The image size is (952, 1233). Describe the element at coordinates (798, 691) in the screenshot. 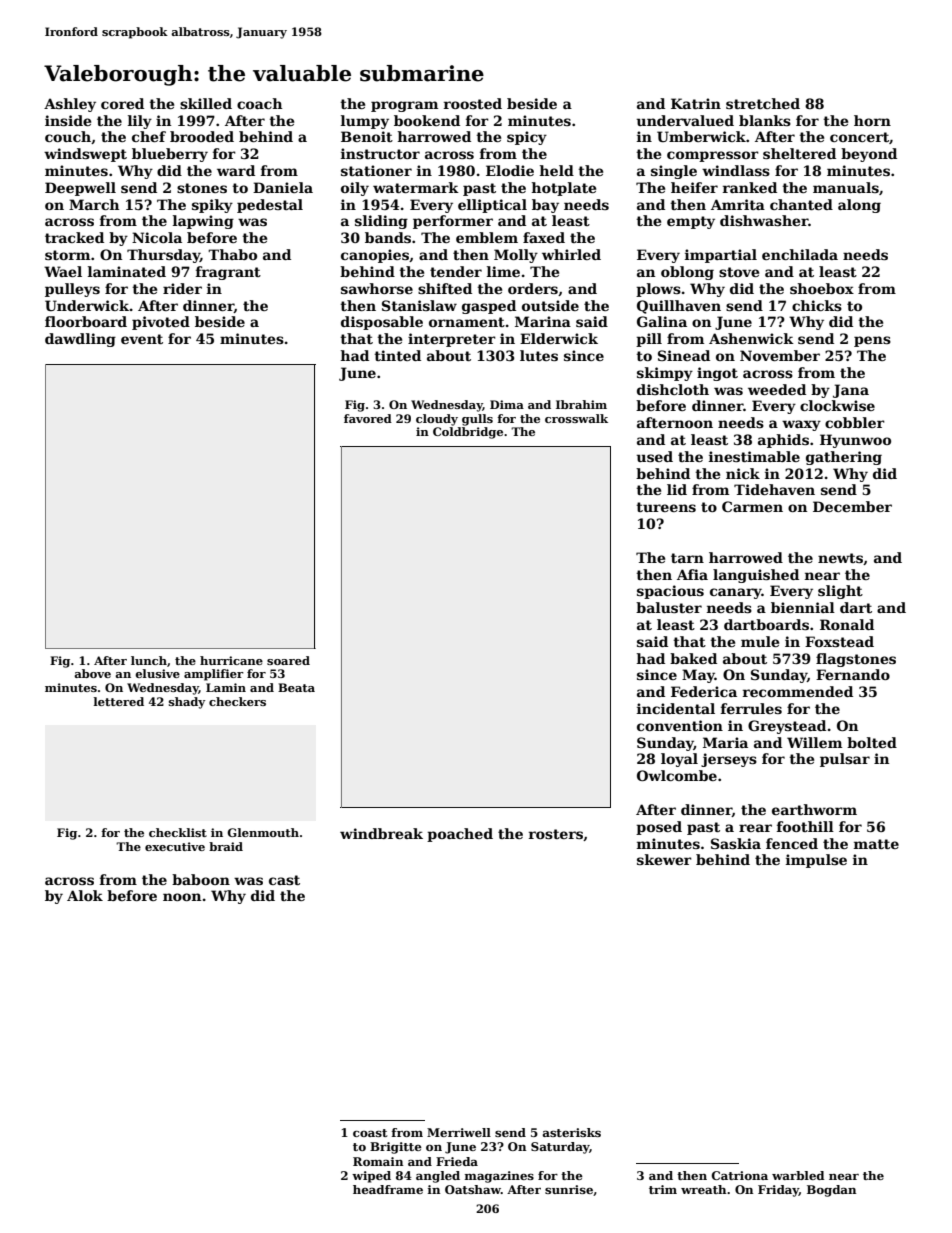

I see `recommended` at that location.
